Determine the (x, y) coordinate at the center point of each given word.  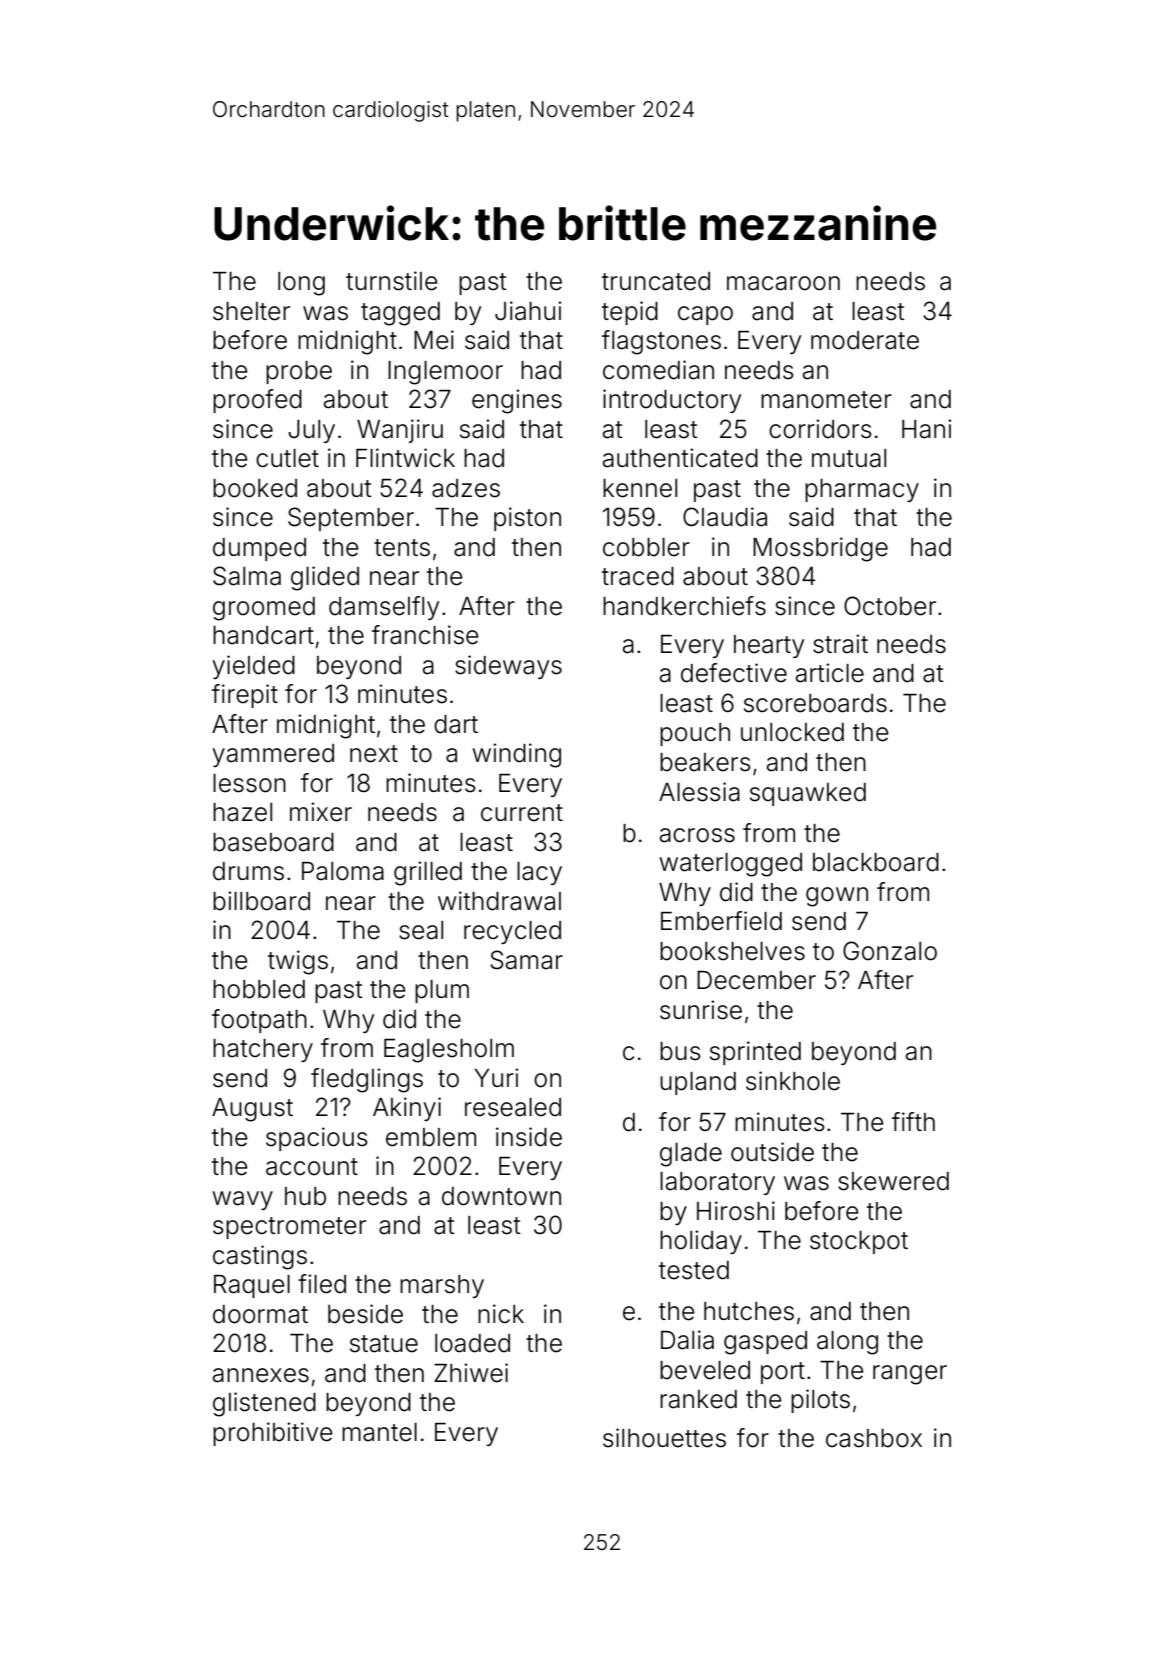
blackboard (876, 862)
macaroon (783, 283)
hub (305, 1196)
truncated (656, 281)
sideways (508, 667)
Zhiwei (471, 1373)
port (783, 1373)
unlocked (792, 732)
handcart (263, 635)
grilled (428, 873)
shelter (251, 311)
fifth (913, 1121)
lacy (539, 873)
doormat (260, 1314)
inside (529, 1137)
